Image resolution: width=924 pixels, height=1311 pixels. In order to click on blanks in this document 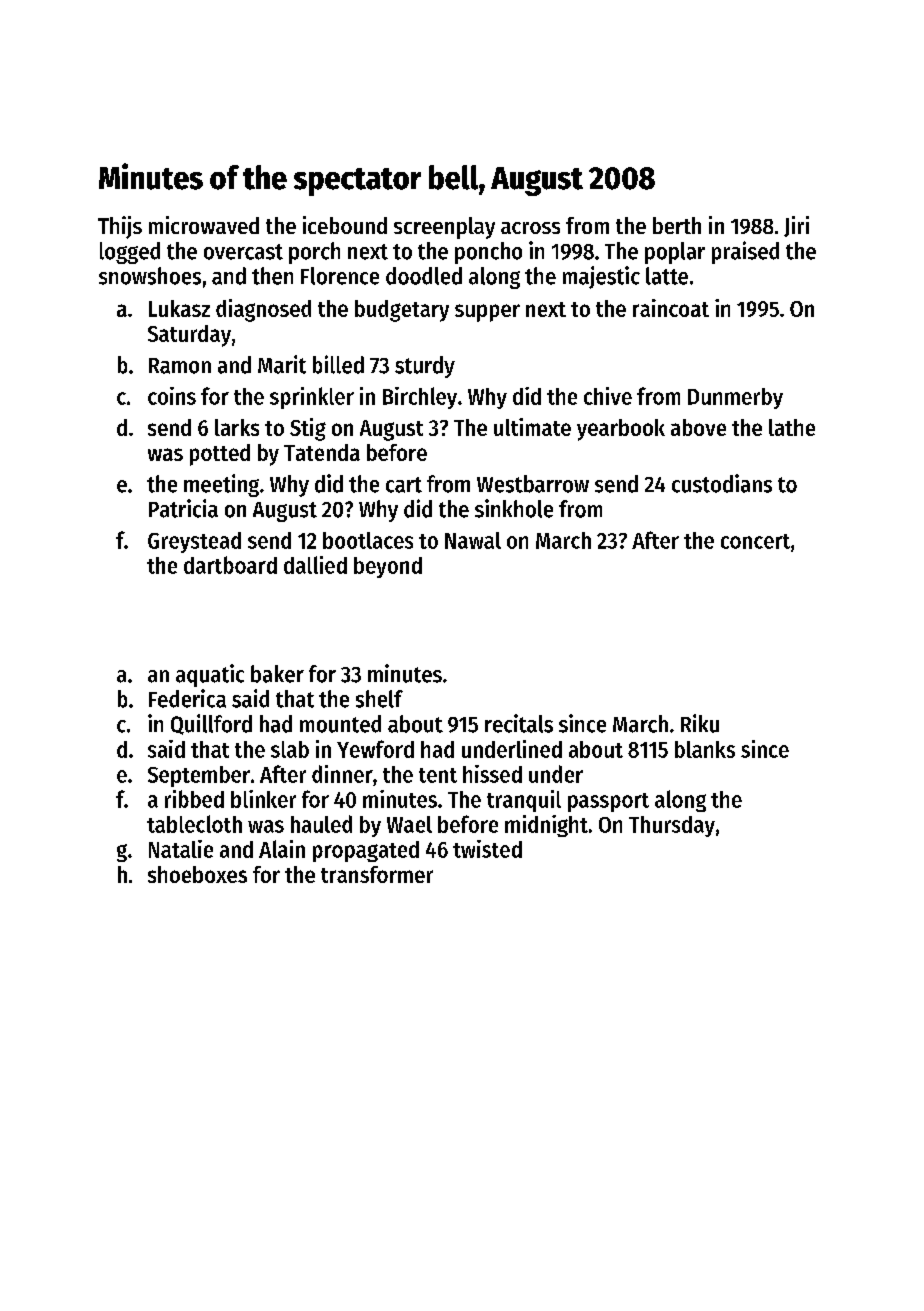, I will do `click(705, 749)`.
